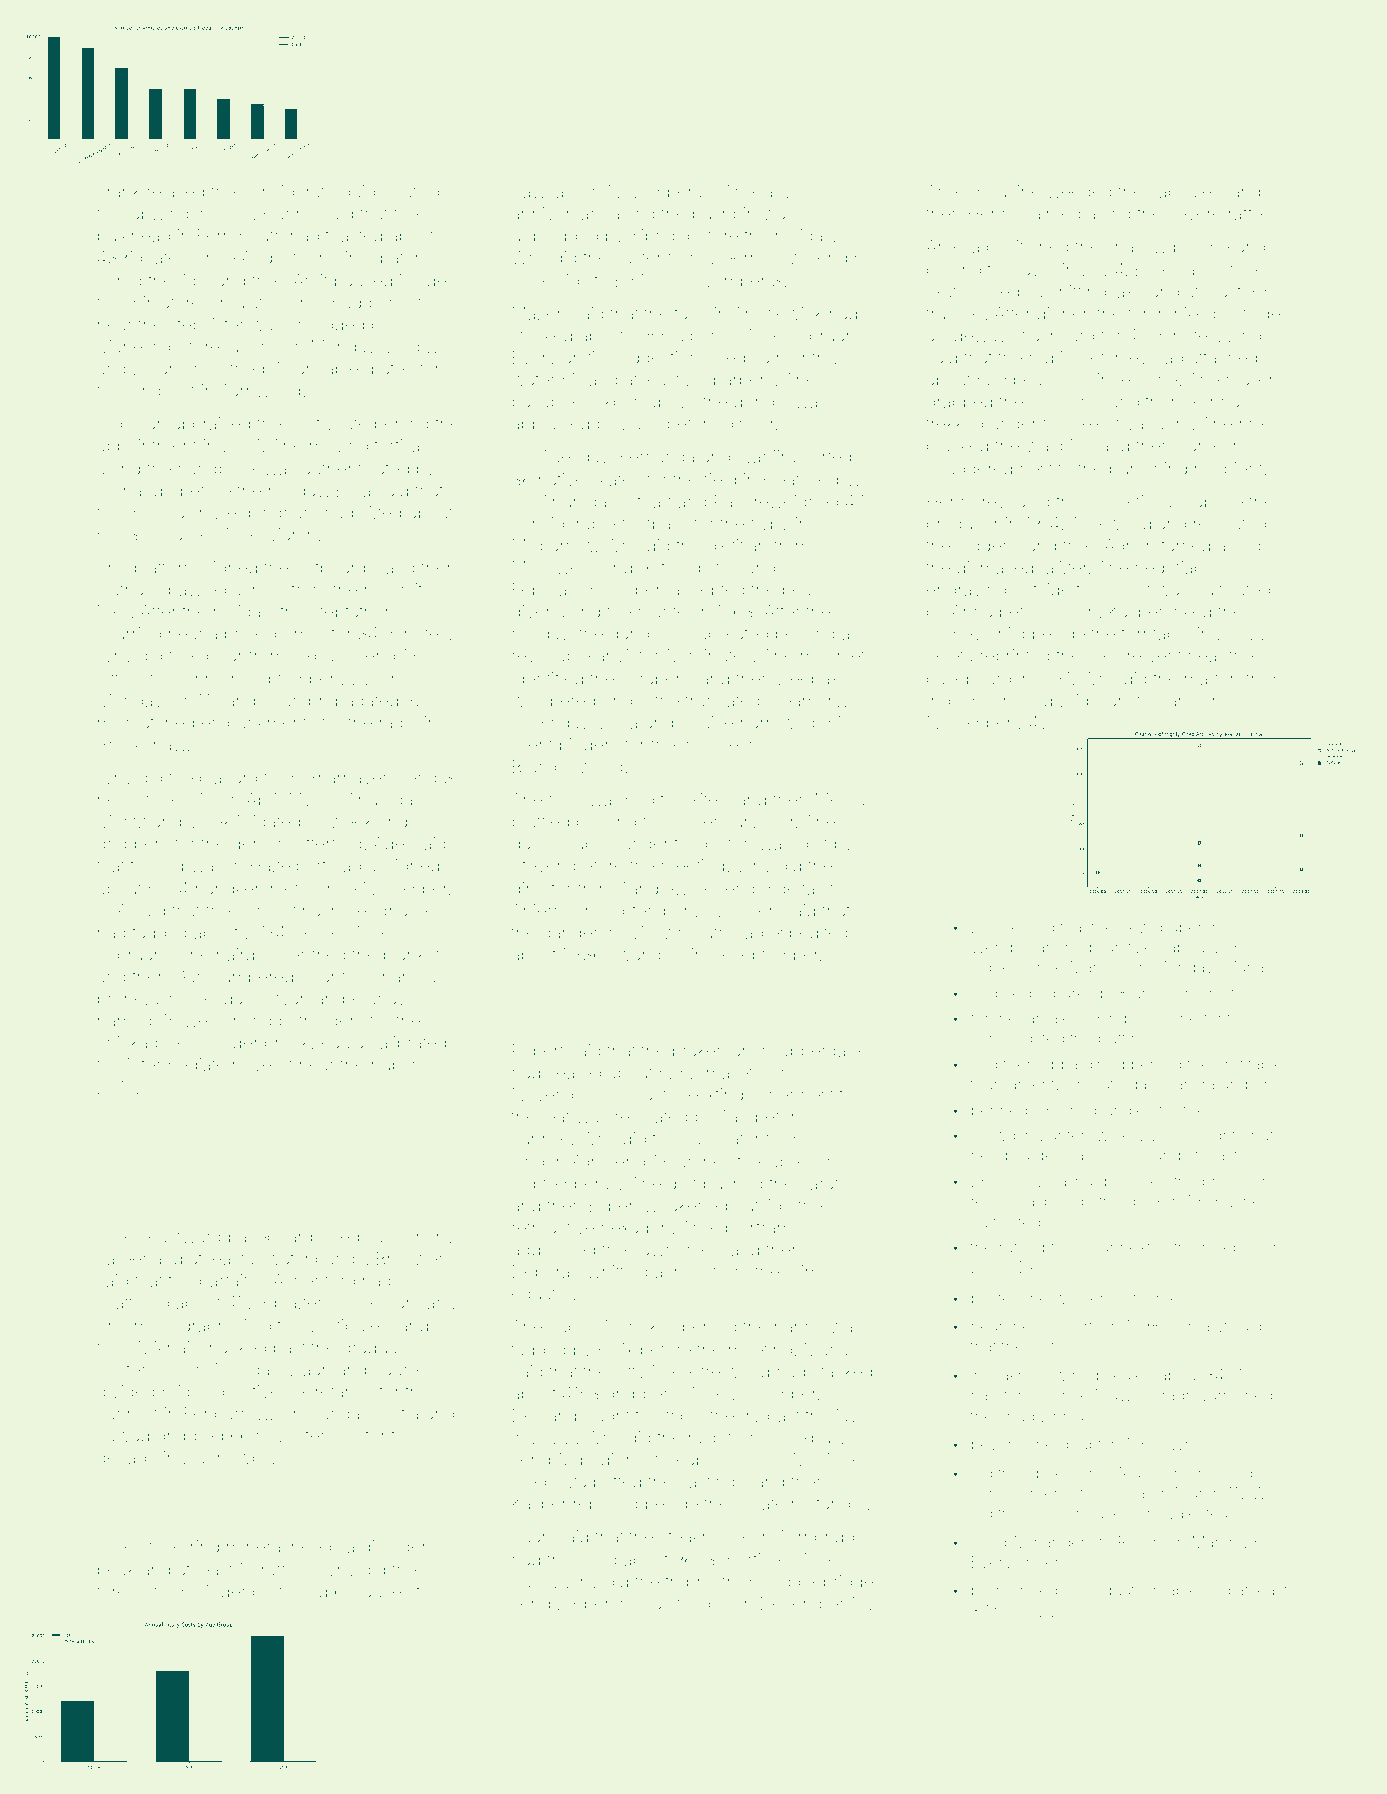 This image has height=1794, width=1387. I want to click on newspaper, so click(1161, 930).
